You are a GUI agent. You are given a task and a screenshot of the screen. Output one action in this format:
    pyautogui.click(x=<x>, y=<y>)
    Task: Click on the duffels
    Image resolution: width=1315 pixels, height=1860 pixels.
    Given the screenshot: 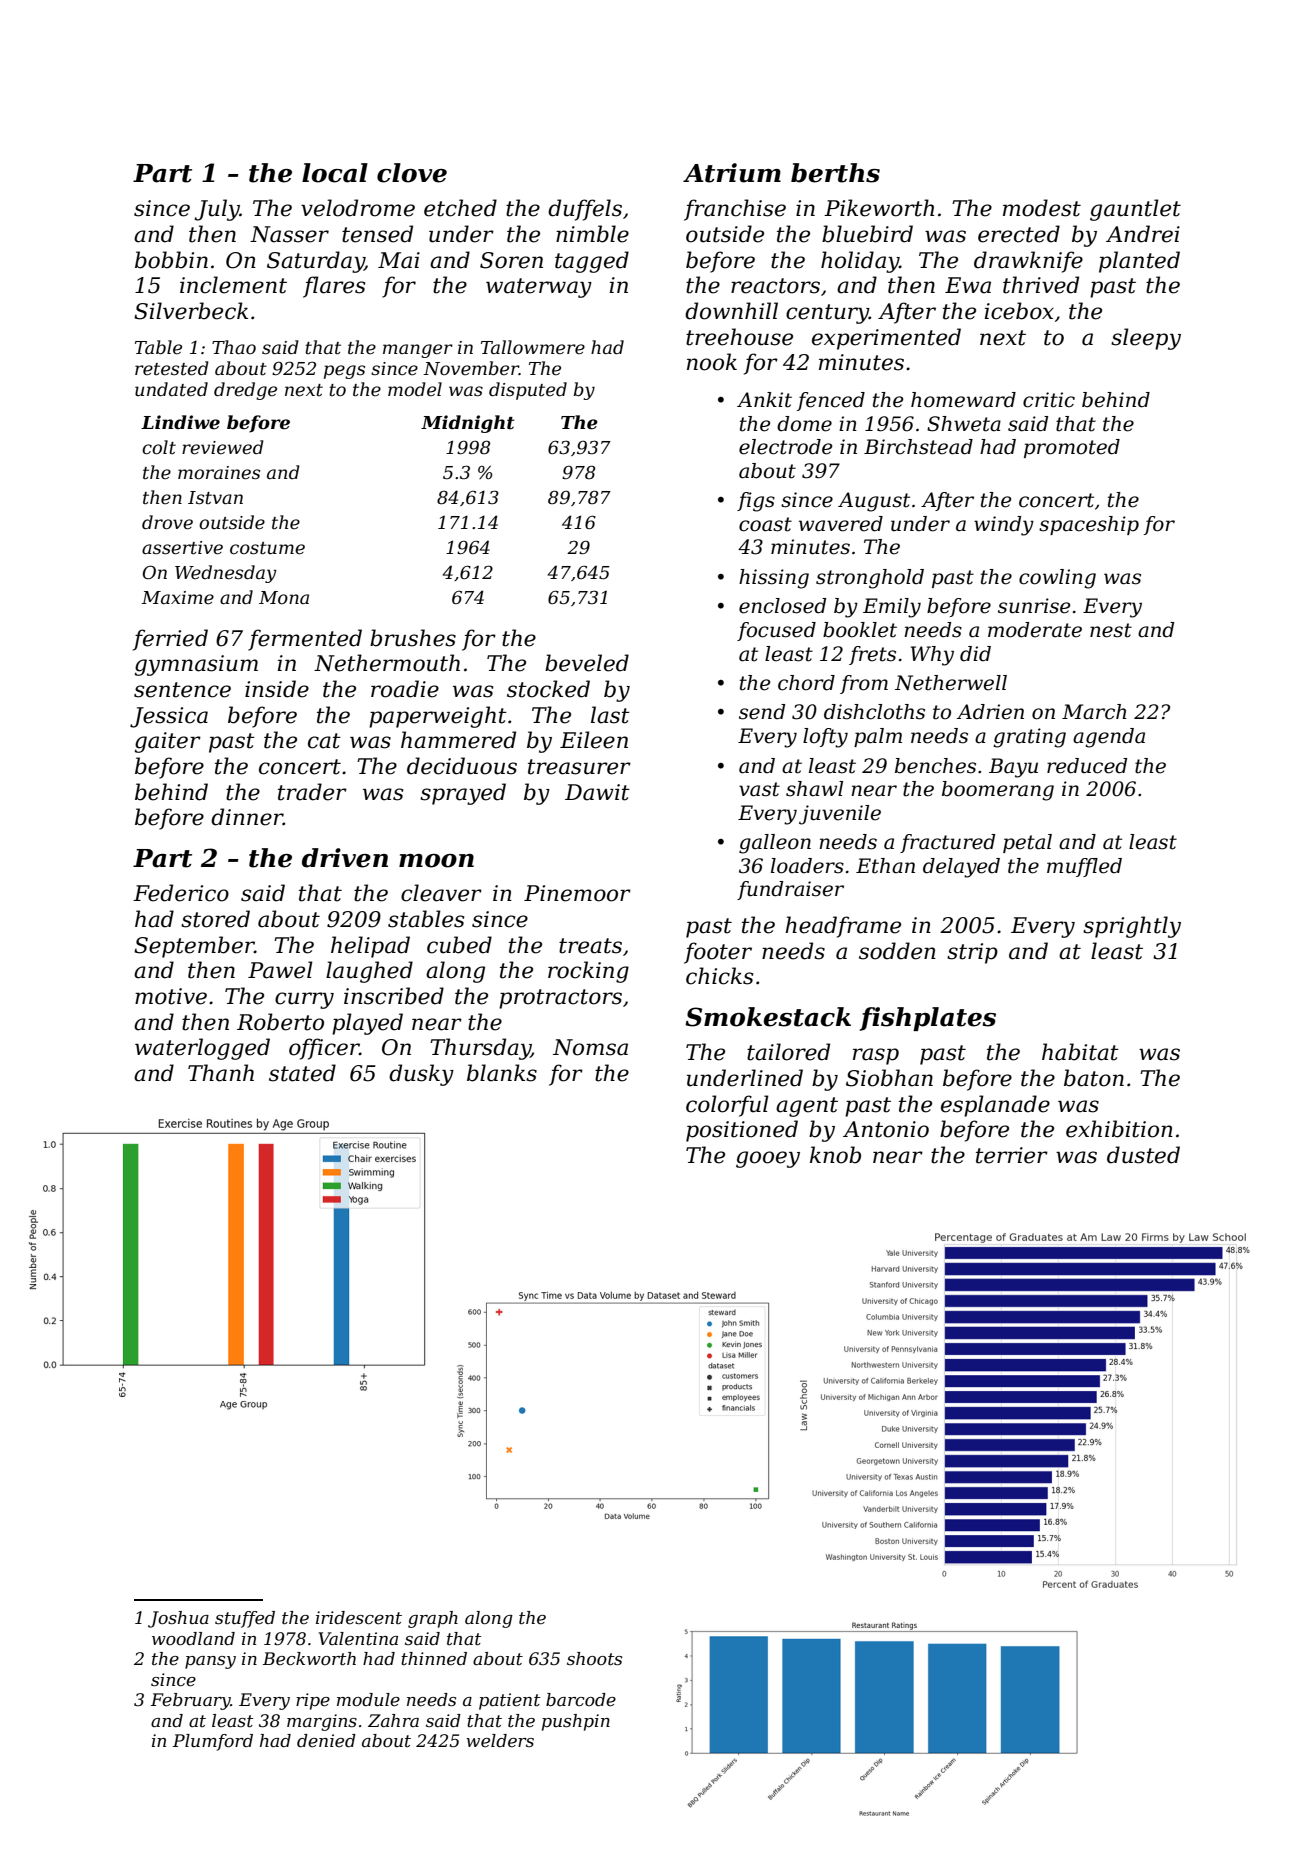 What is the action you would take?
    pyautogui.click(x=585, y=210)
